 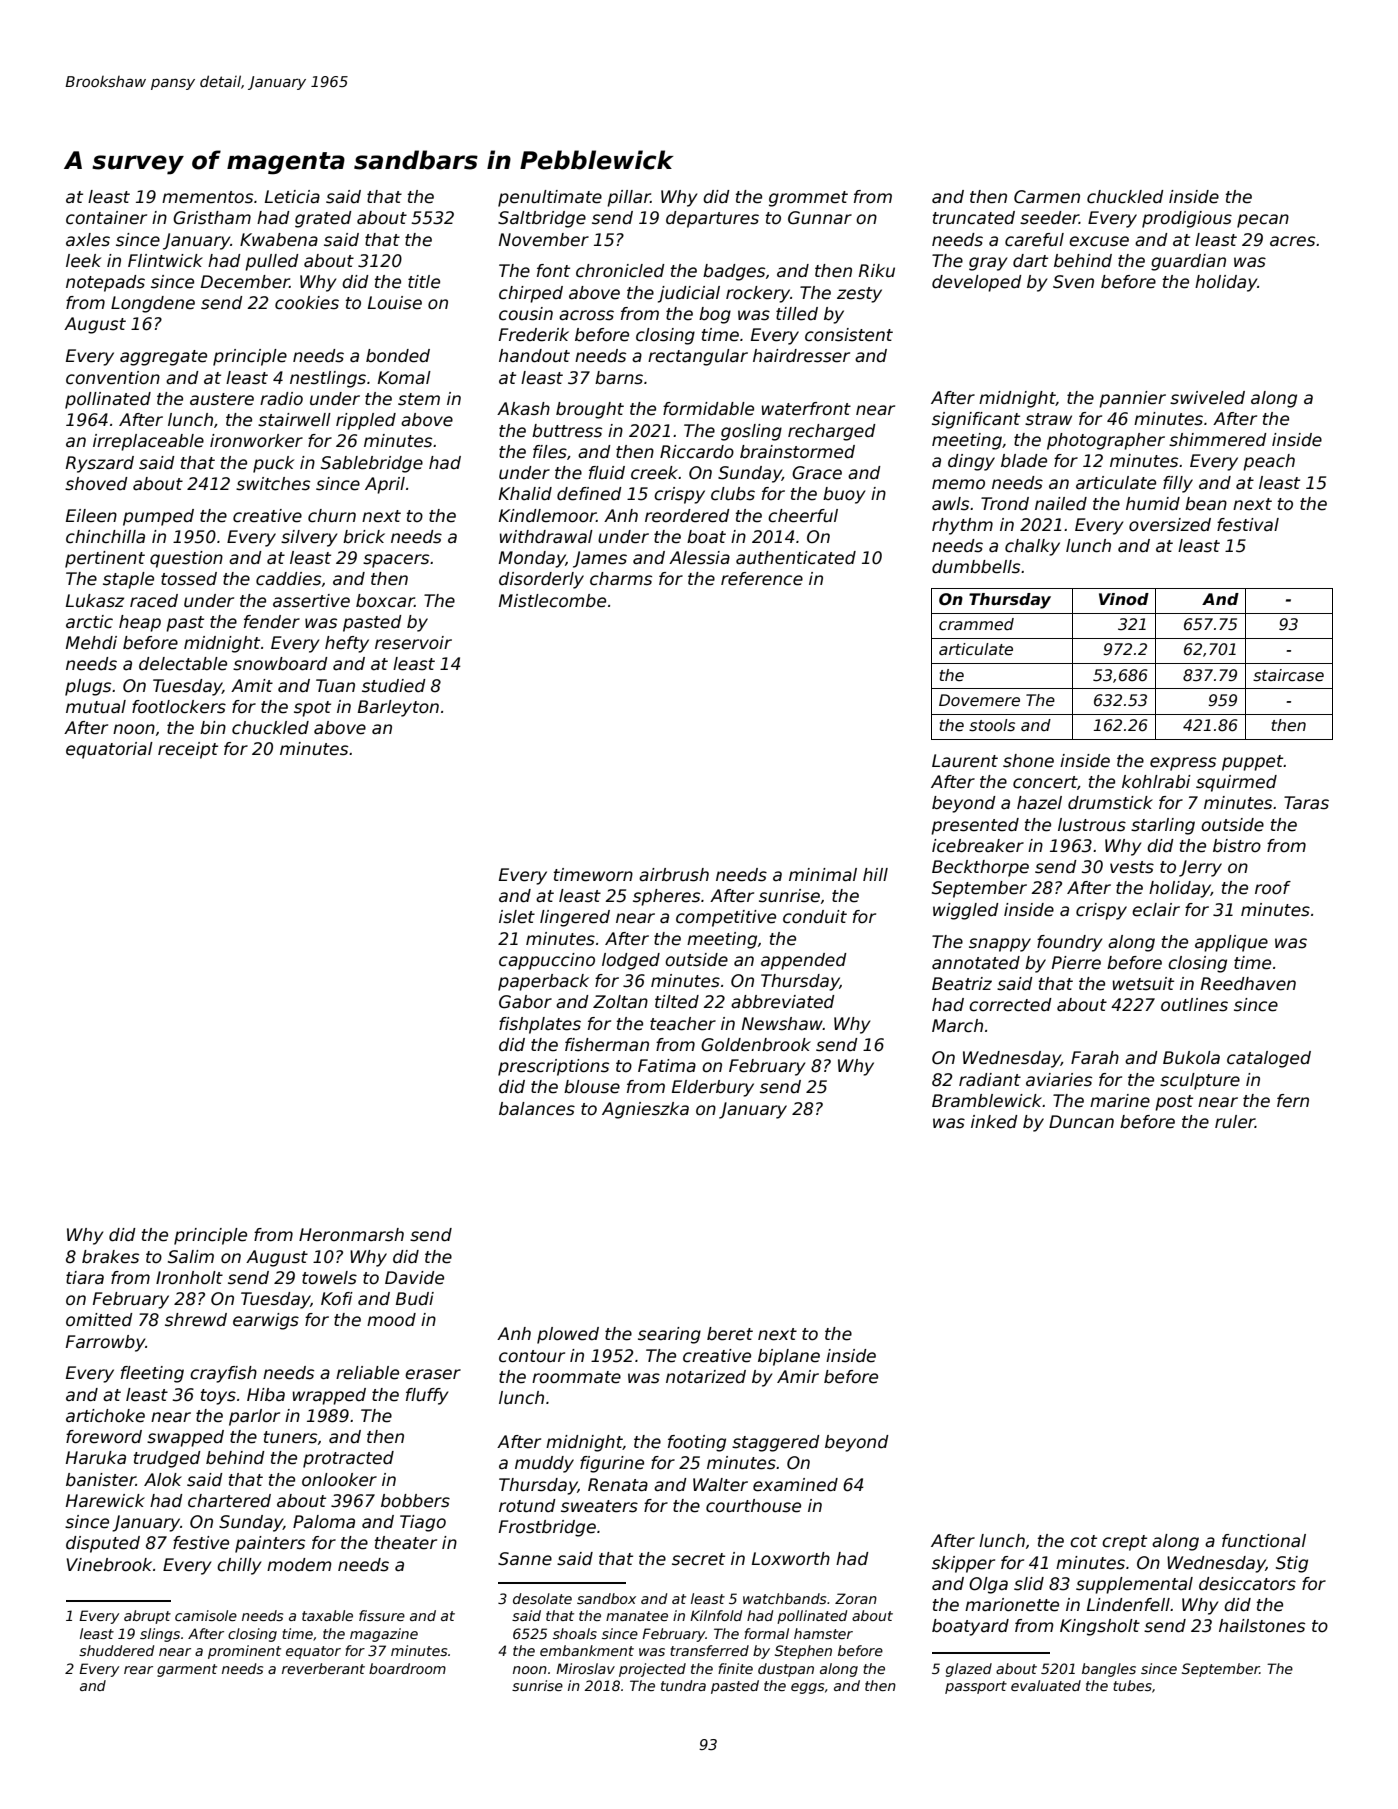 I want to click on Agnieszka, so click(x=645, y=1110).
